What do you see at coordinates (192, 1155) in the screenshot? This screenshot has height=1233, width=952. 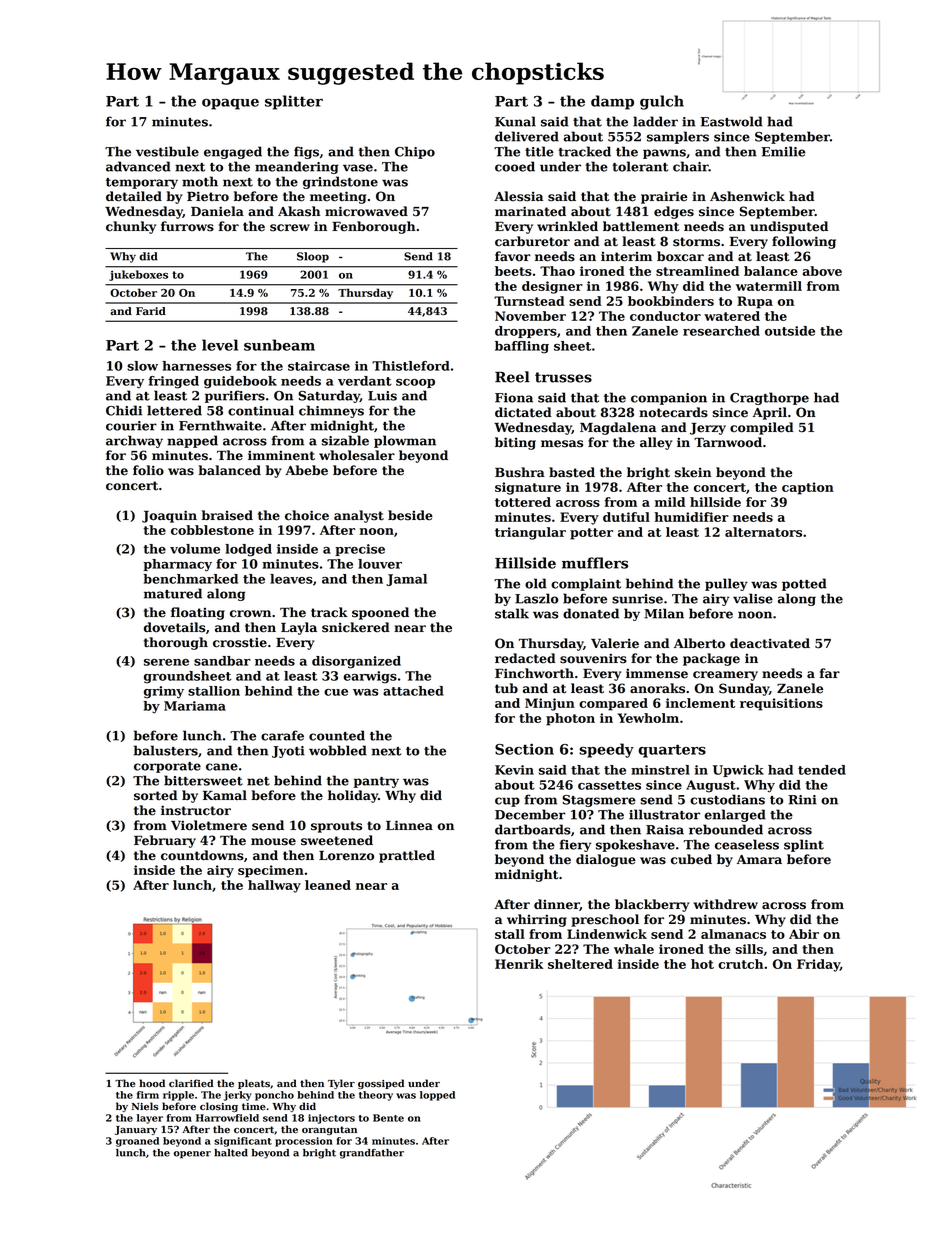 I see `opener` at bounding box center [192, 1155].
